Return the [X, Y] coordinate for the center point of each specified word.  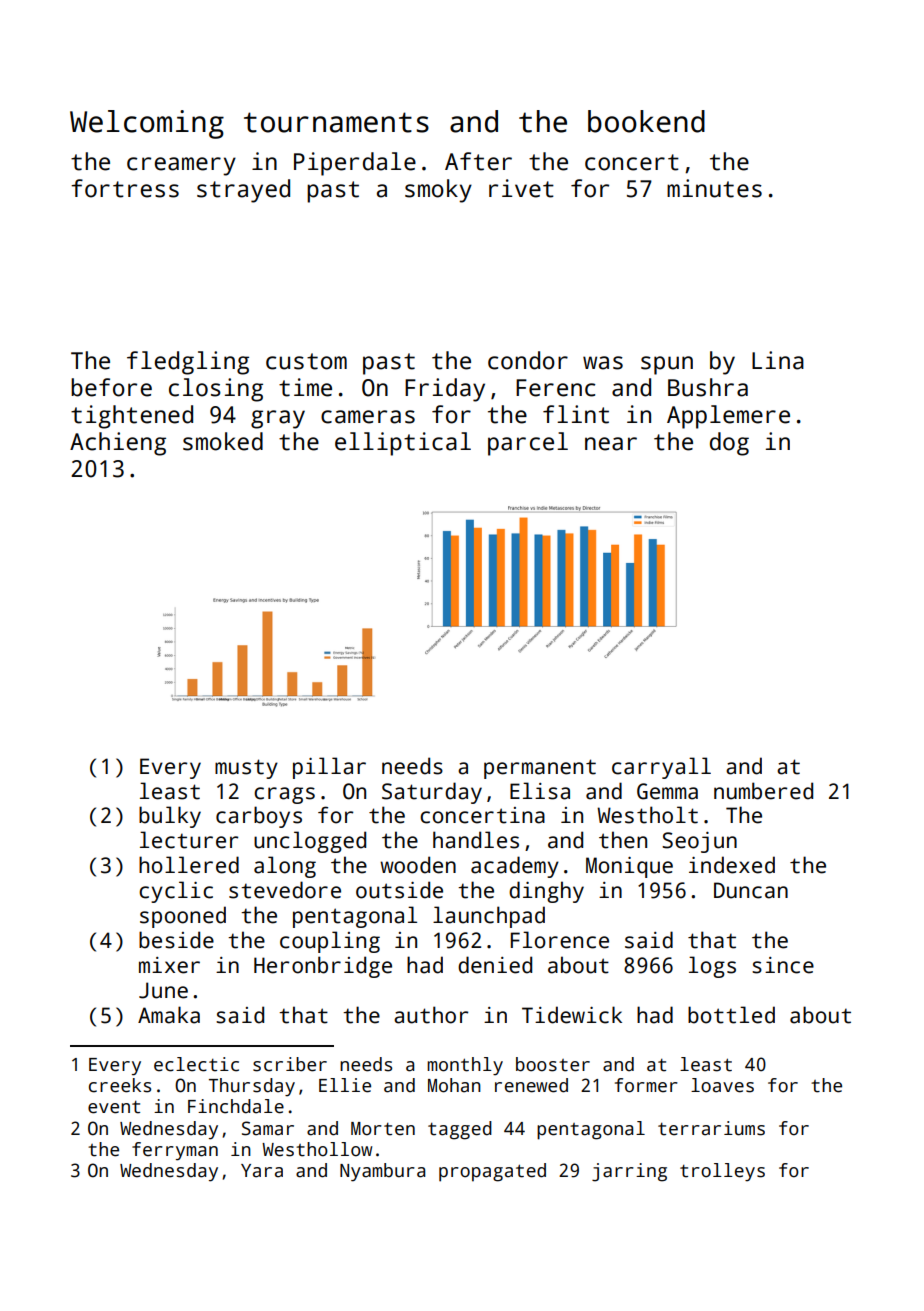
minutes [714, 188]
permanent [540, 769]
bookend [646, 121]
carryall [661, 768]
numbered [763, 791]
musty [246, 769]
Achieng [118, 444]
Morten [383, 1129]
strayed [243, 191]
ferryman [175, 1151]
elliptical [403, 444]
